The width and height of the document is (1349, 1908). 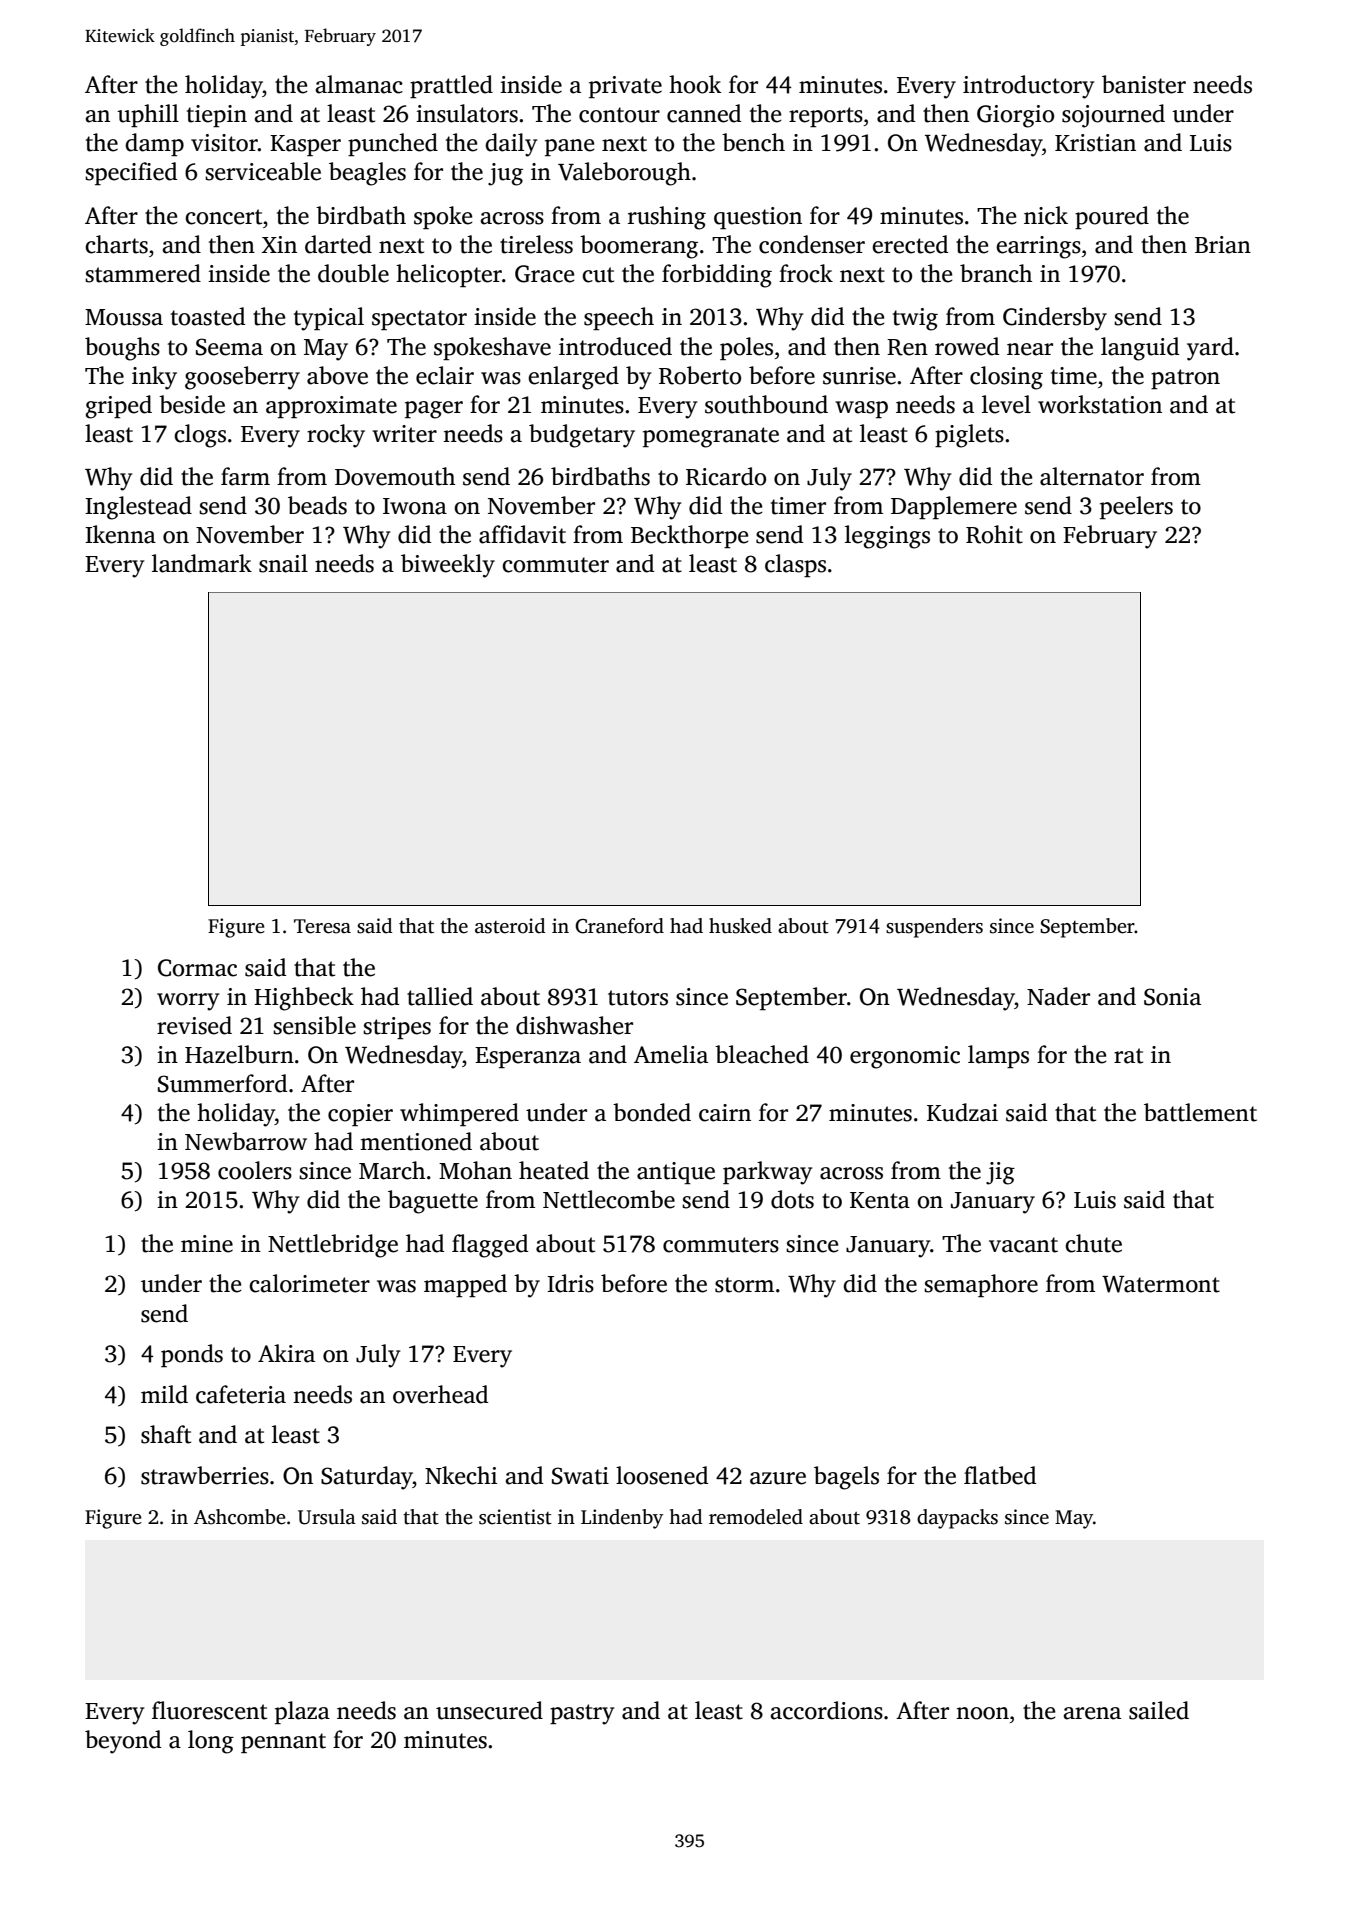 I want to click on Nader, so click(x=1058, y=996).
